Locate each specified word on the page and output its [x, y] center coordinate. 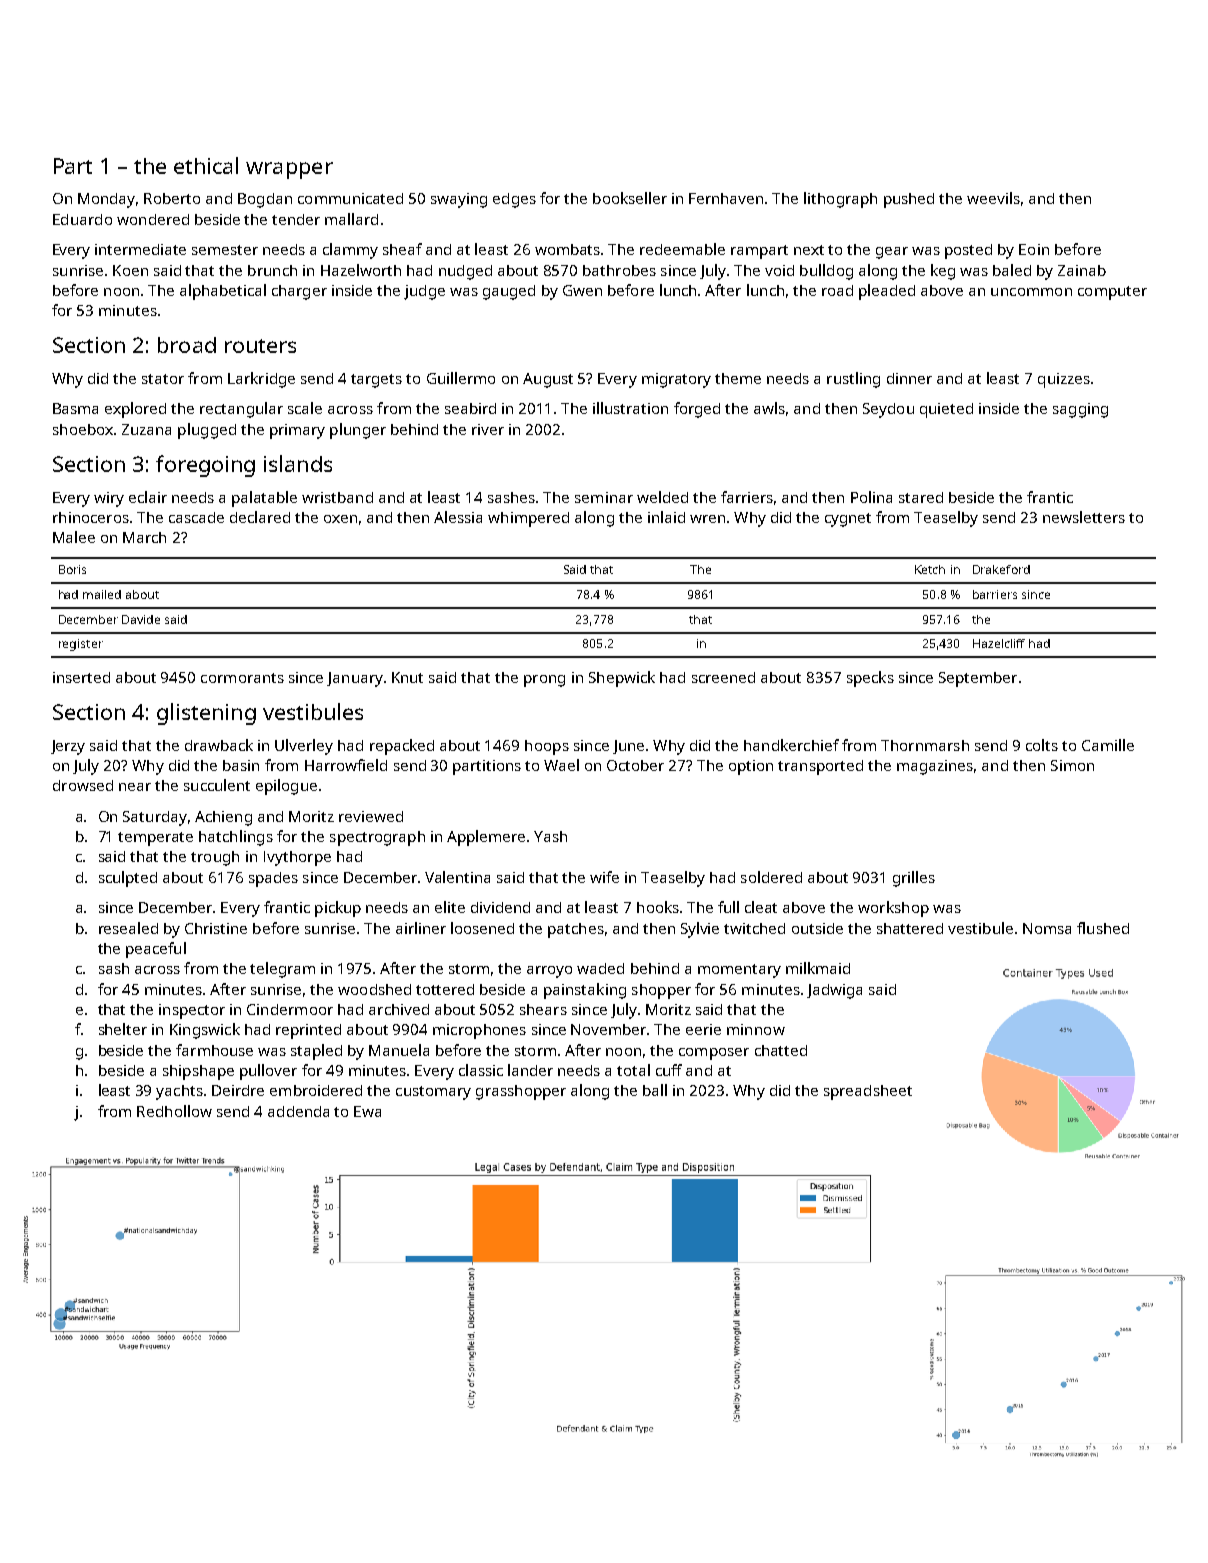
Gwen [582, 290]
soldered [771, 877]
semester [225, 250]
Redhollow [174, 1111]
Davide [141, 619]
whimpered [528, 519]
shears [543, 1009]
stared [921, 497]
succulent [217, 785]
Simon [1072, 765]
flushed [1103, 928]
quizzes [1064, 380]
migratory [676, 380]
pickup [338, 909]
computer [1112, 293]
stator [163, 379]
